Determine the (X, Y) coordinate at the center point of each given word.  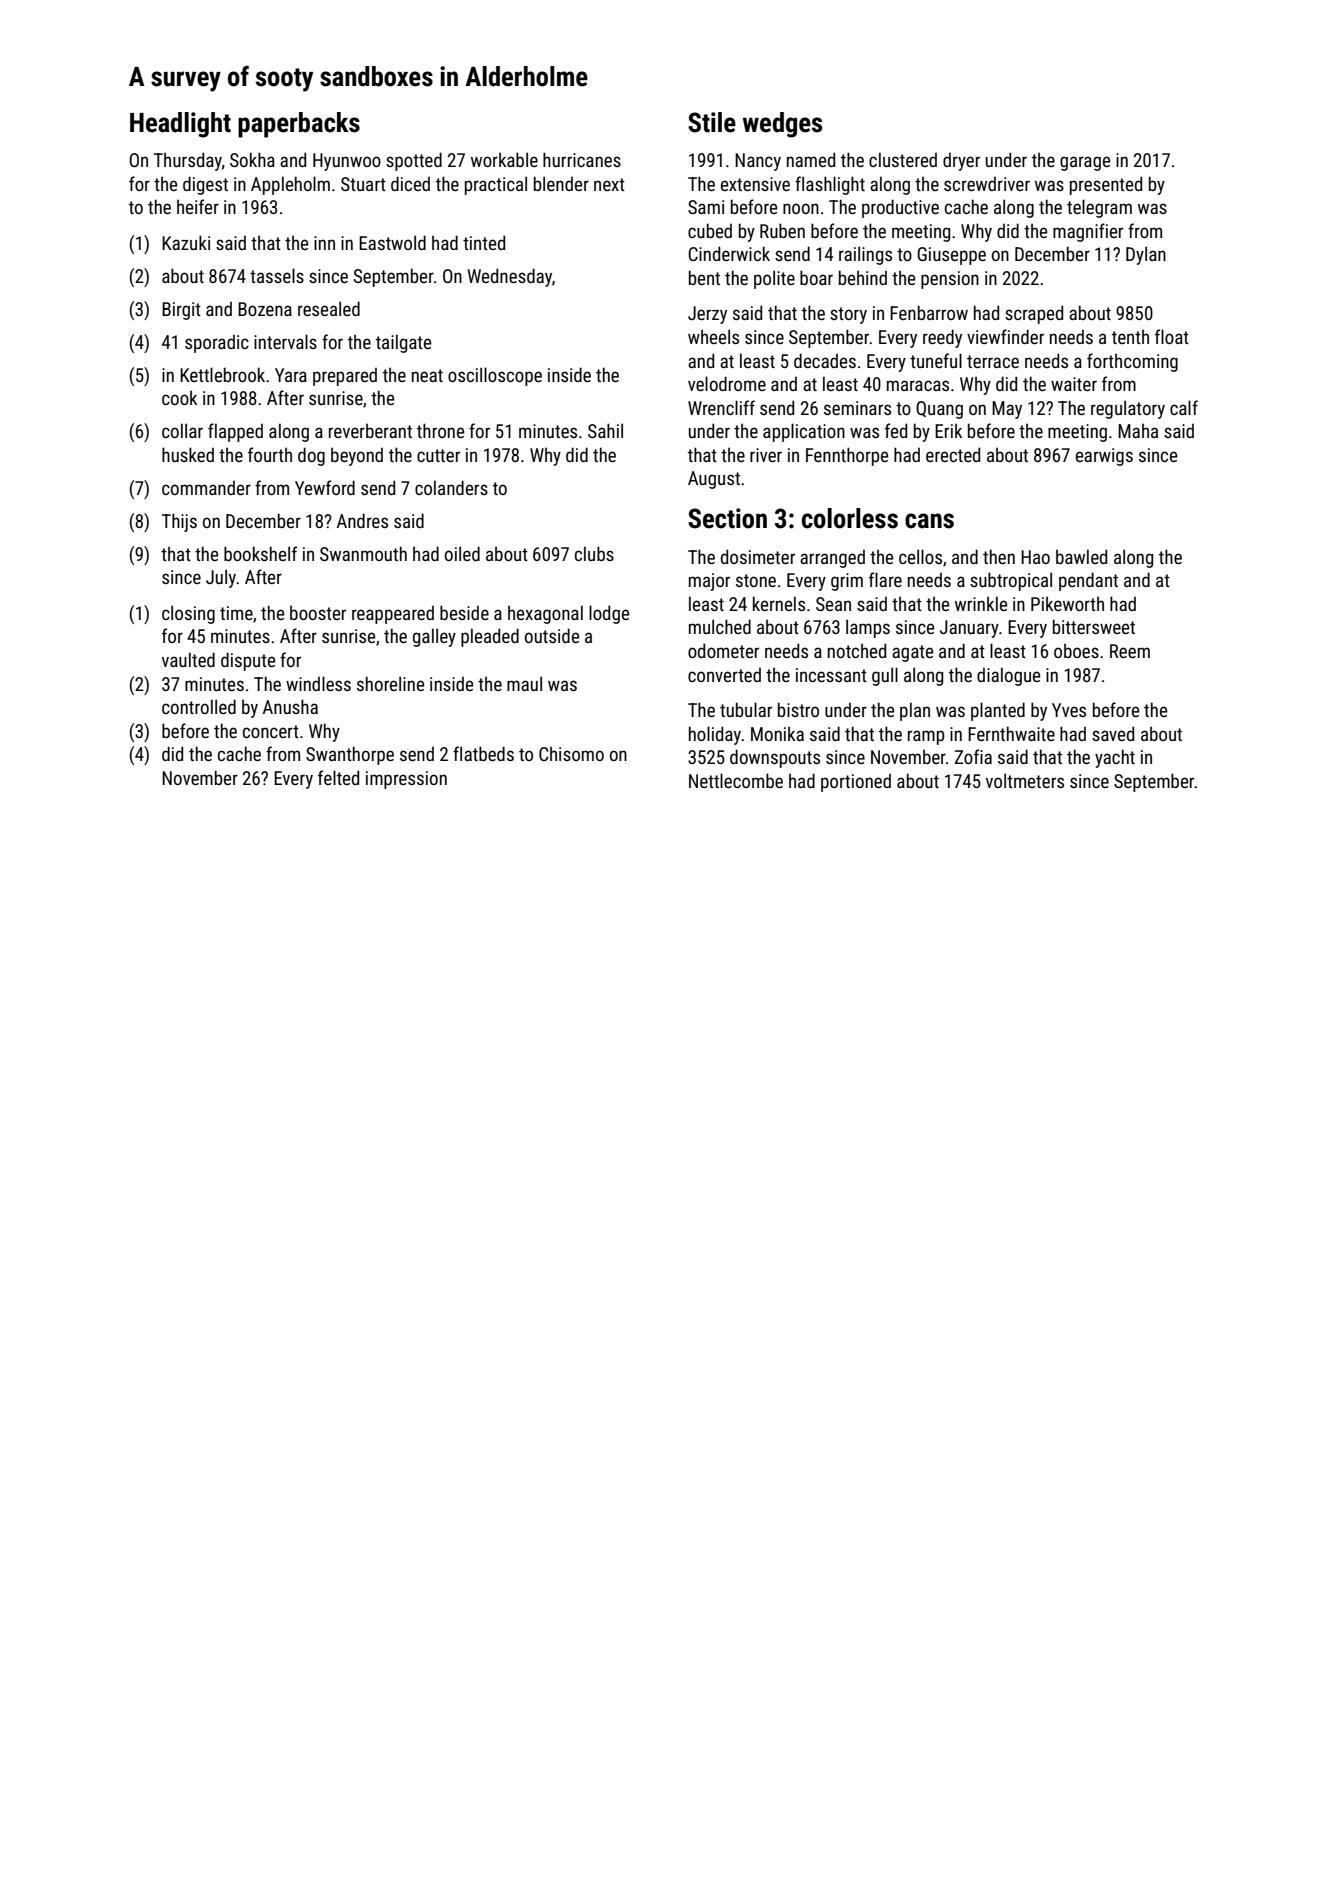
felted (338, 777)
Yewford (325, 487)
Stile (712, 122)
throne (440, 430)
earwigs (1104, 457)
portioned (856, 783)
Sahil (605, 430)
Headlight (180, 125)
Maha (1138, 431)
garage (1085, 163)
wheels (713, 336)
